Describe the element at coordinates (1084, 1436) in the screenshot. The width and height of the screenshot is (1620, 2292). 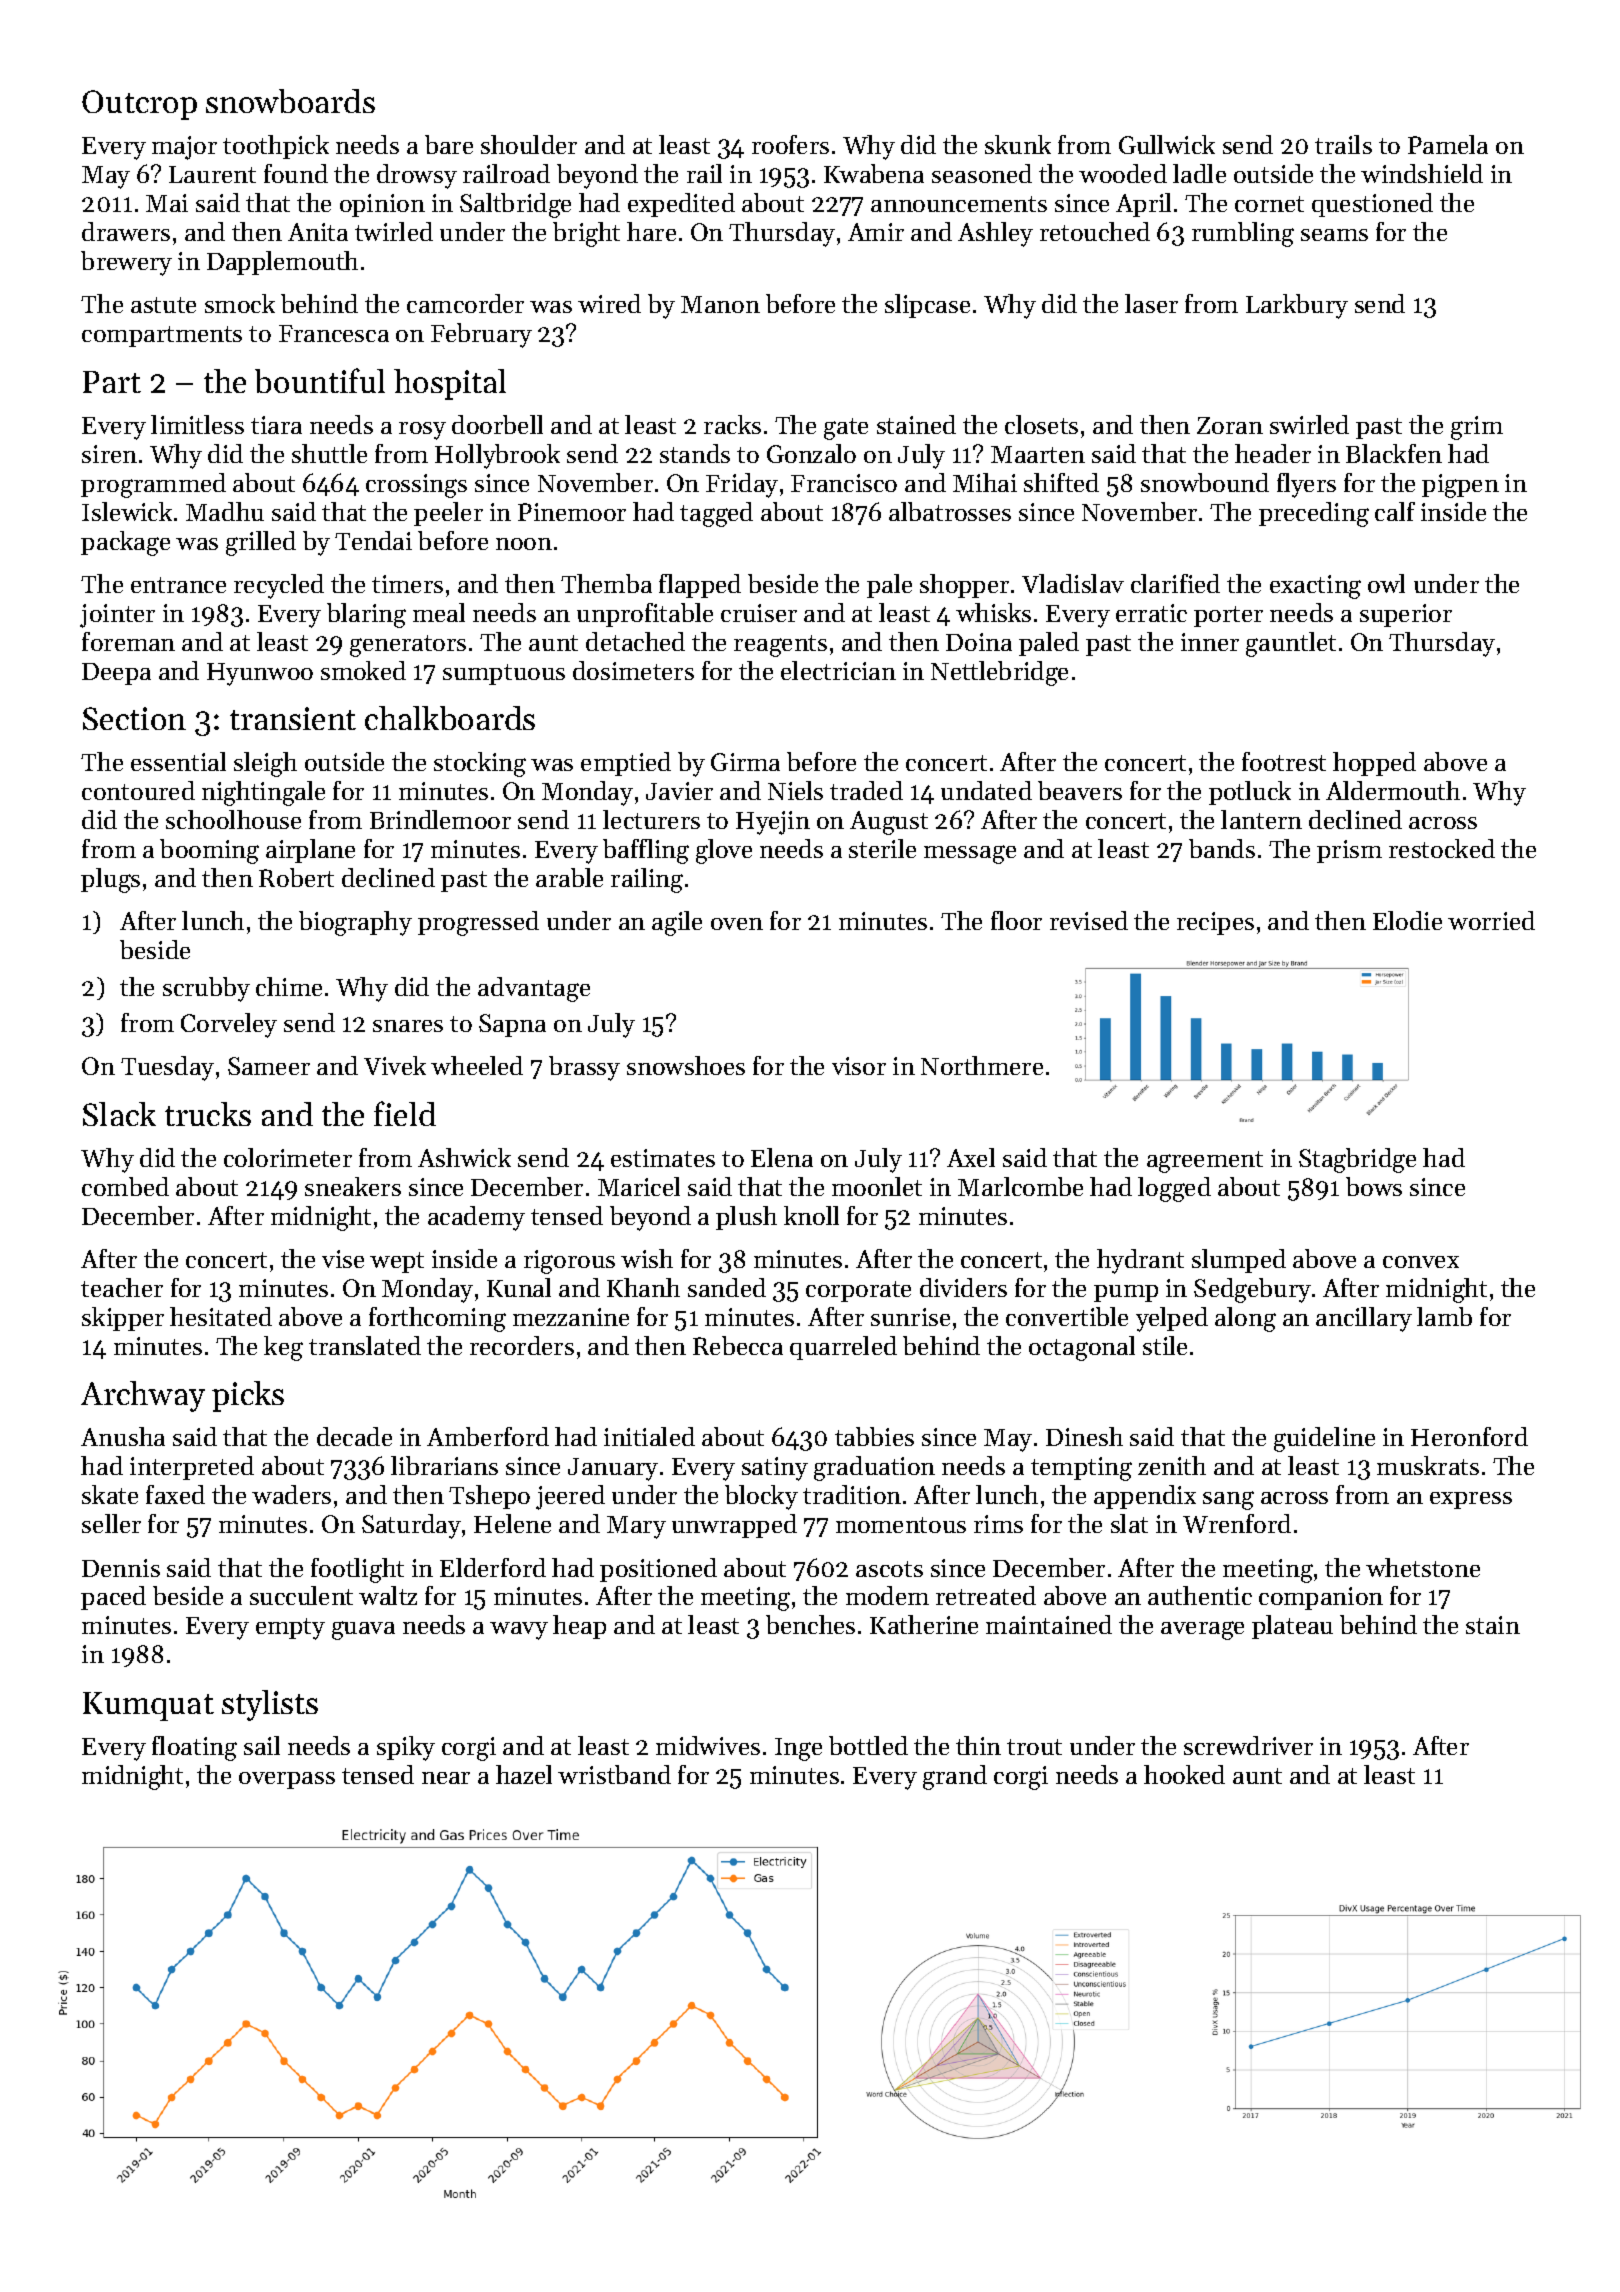
I see `Dinesh` at that location.
